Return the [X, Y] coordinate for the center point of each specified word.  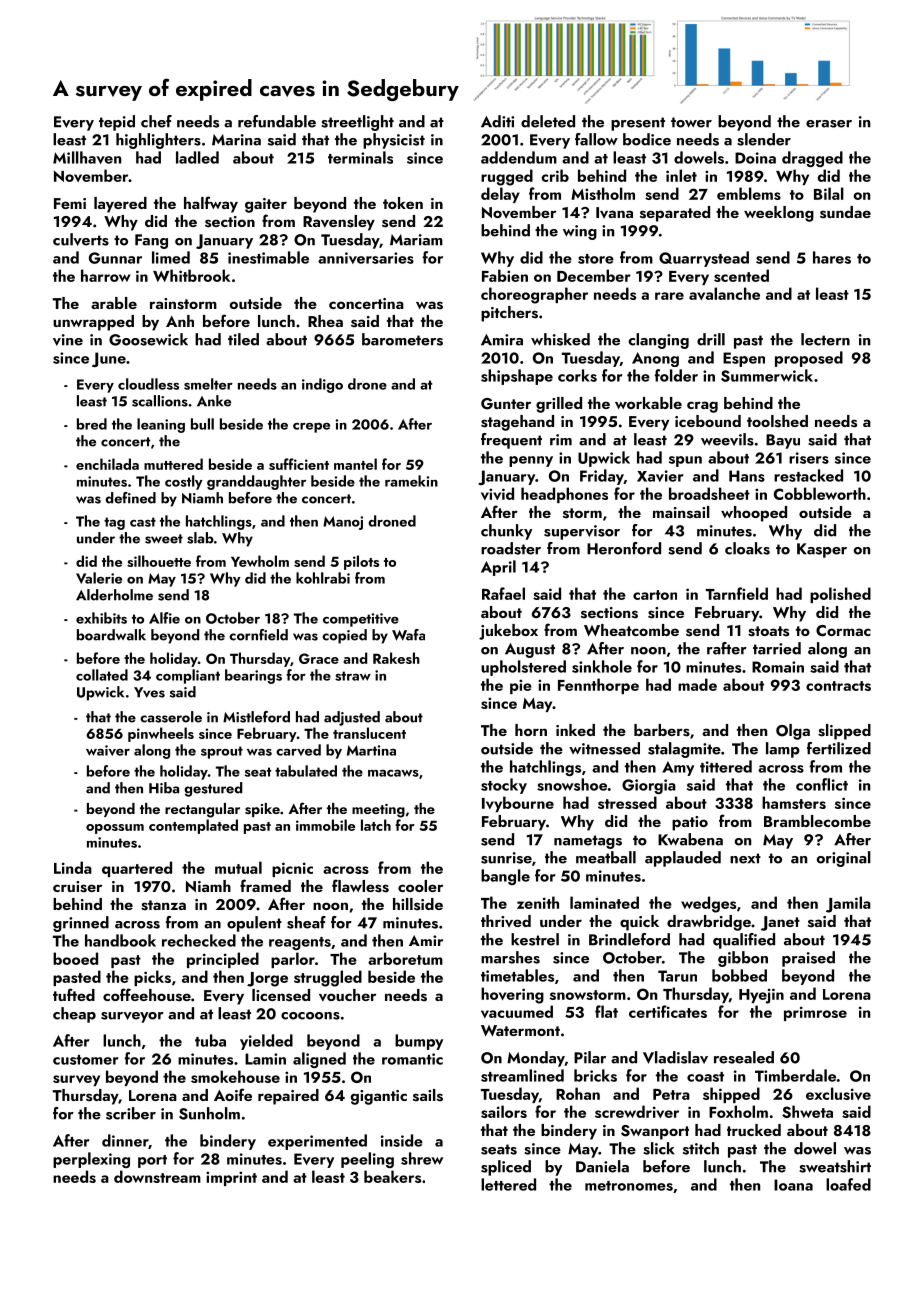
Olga [793, 732]
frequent [511, 441]
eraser [829, 124]
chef [156, 121]
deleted [548, 121]
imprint [231, 1178]
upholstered [523, 668]
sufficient [299, 464]
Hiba [164, 788]
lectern [825, 339]
